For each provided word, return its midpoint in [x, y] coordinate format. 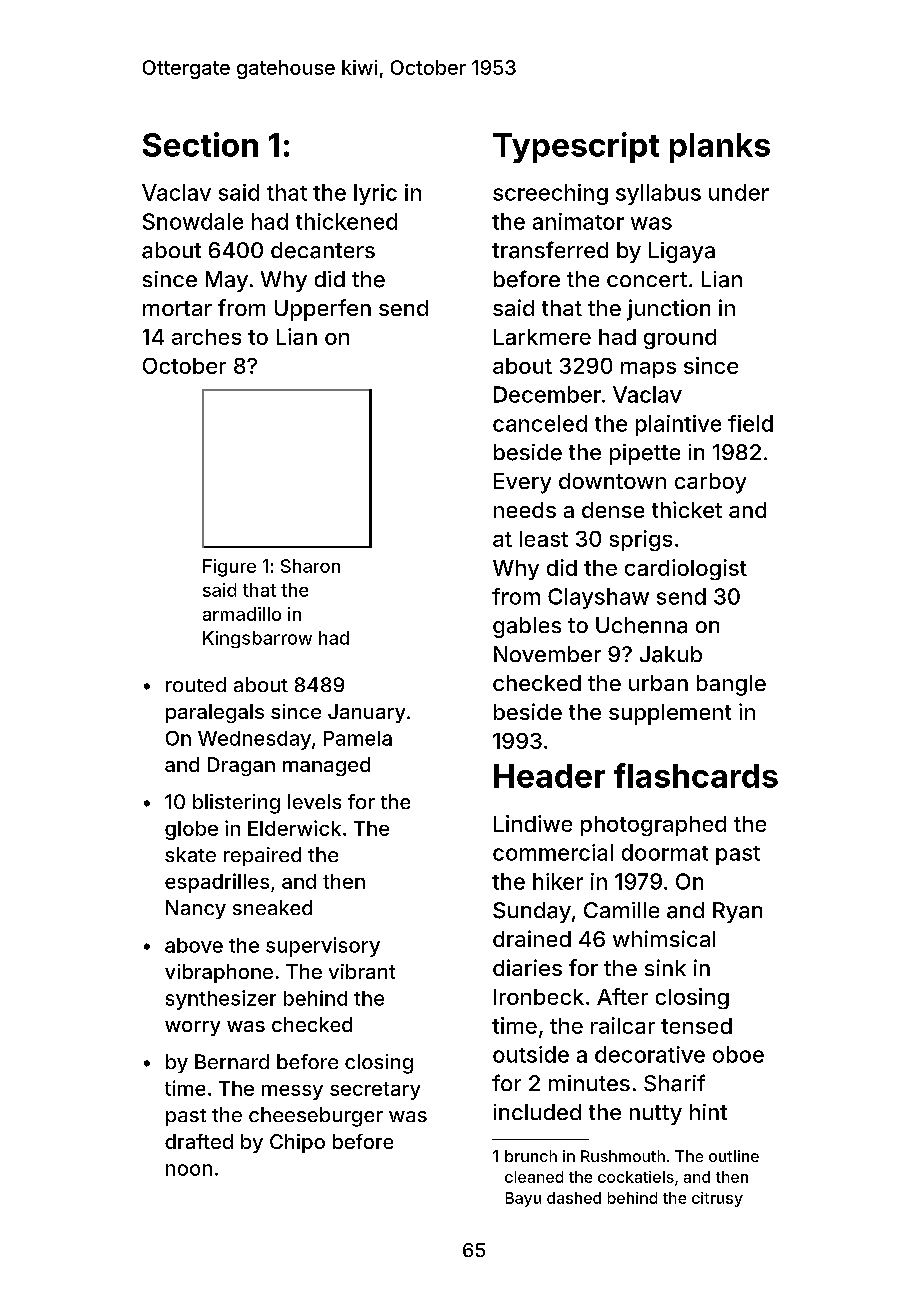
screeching [550, 194]
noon [189, 1170]
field [750, 423]
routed [196, 684]
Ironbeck [539, 997]
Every [522, 483]
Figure [229, 568]
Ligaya [682, 252]
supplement [670, 714]
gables [527, 627]
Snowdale [193, 221]
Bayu [523, 1199]
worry [192, 1028]
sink [665, 967]
